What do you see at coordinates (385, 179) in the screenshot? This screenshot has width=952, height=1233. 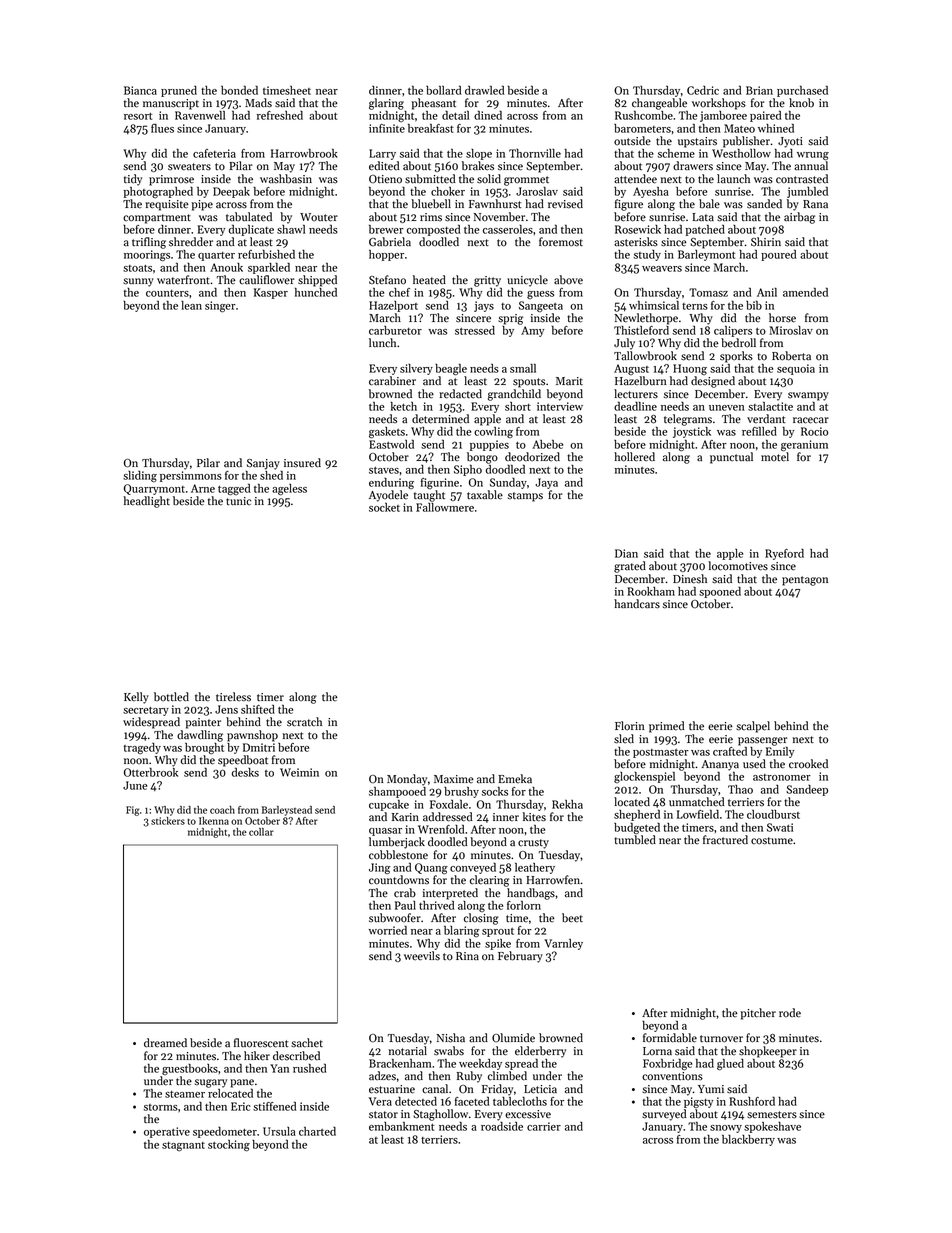 I see `Otieno` at bounding box center [385, 179].
